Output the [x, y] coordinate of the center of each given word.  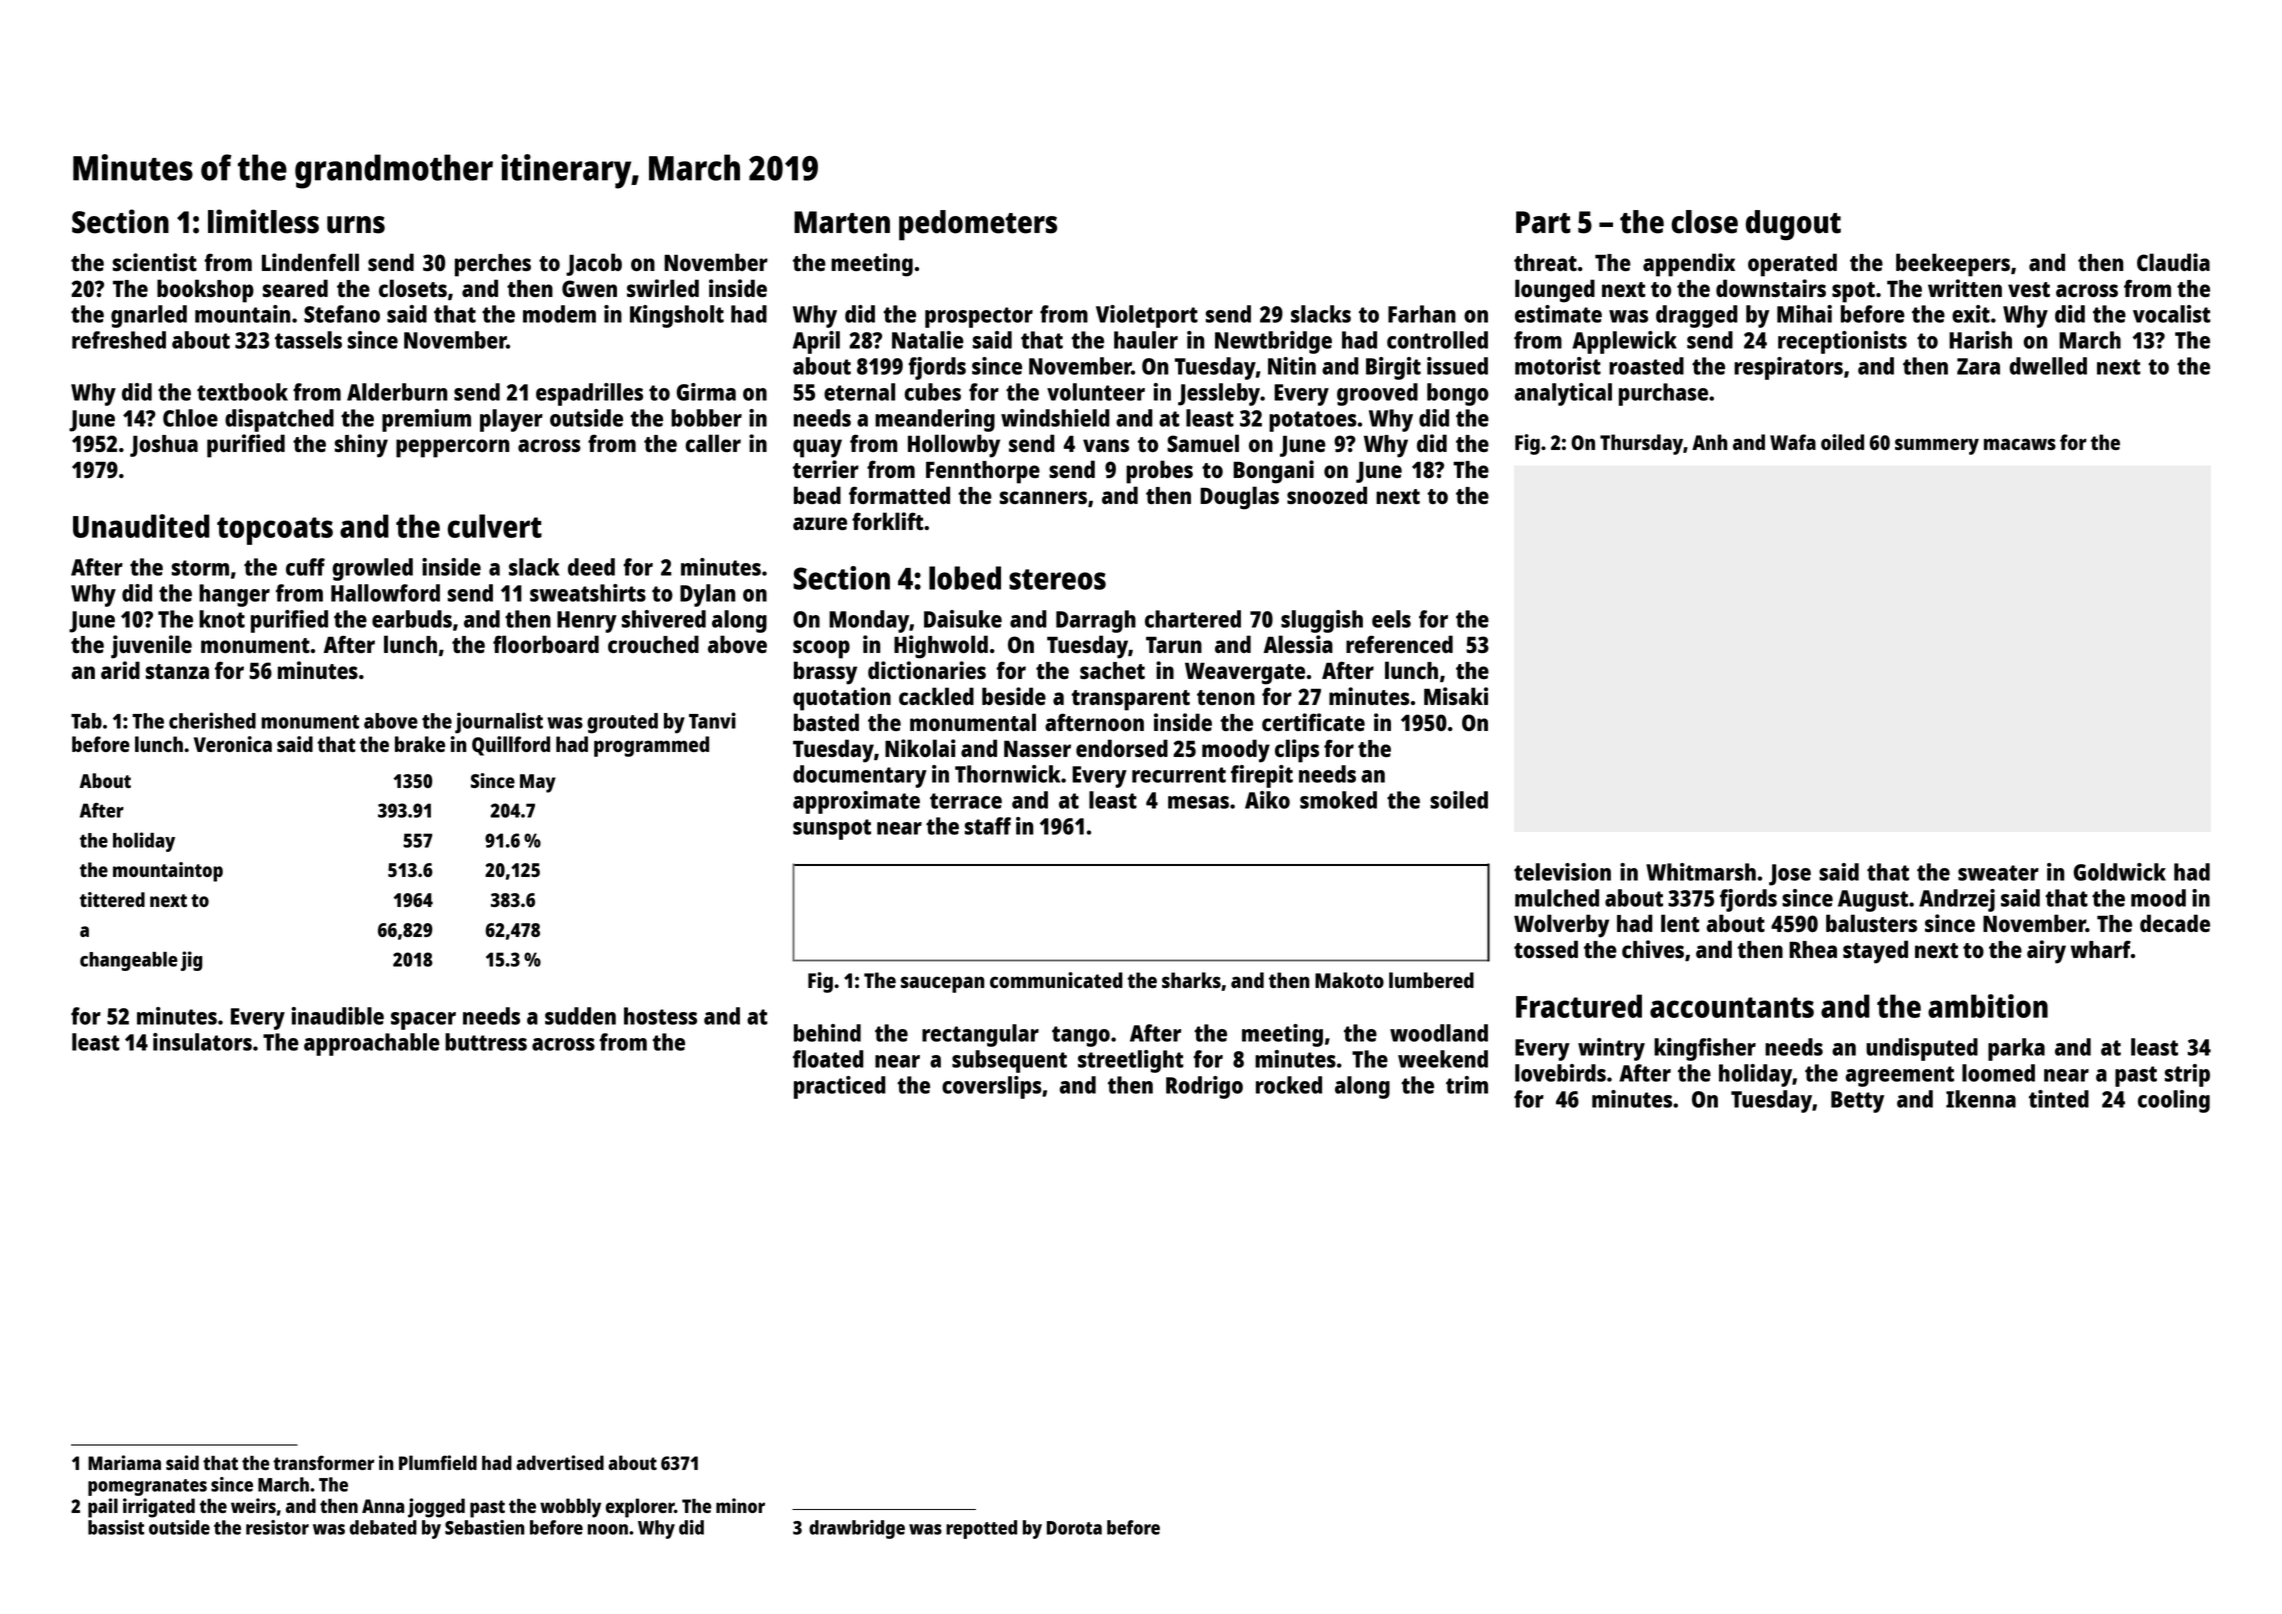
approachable [372, 1044]
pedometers [978, 225]
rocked [1289, 1085]
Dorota [1074, 1528]
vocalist [2172, 314]
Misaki [1456, 696]
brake [420, 744]
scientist [155, 262]
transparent [1130, 700]
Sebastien [485, 1527]
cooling [2174, 1101]
